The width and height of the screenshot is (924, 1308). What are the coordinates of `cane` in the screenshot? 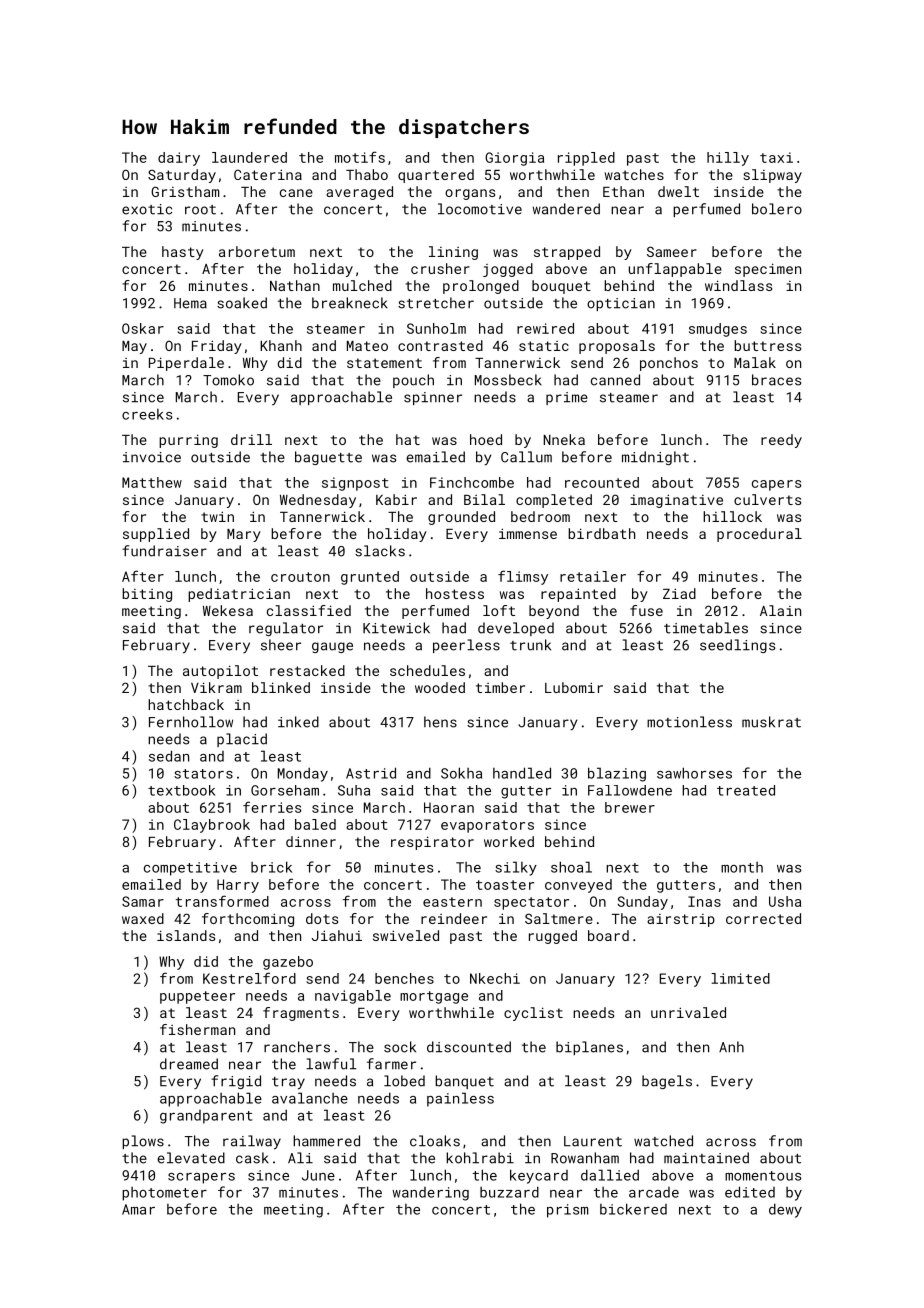 It's located at (296, 193).
